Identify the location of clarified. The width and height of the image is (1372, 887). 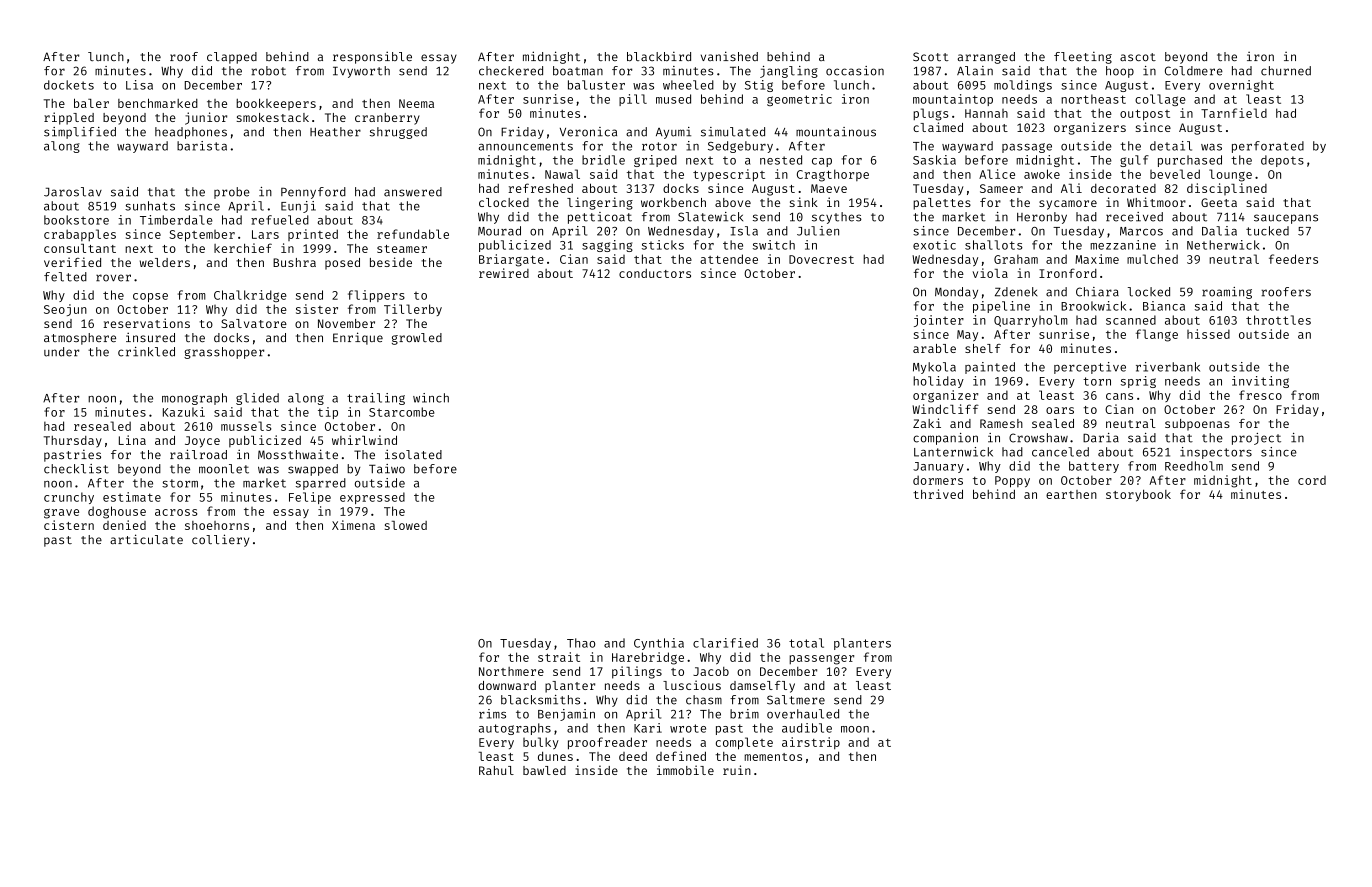
(725, 643).
